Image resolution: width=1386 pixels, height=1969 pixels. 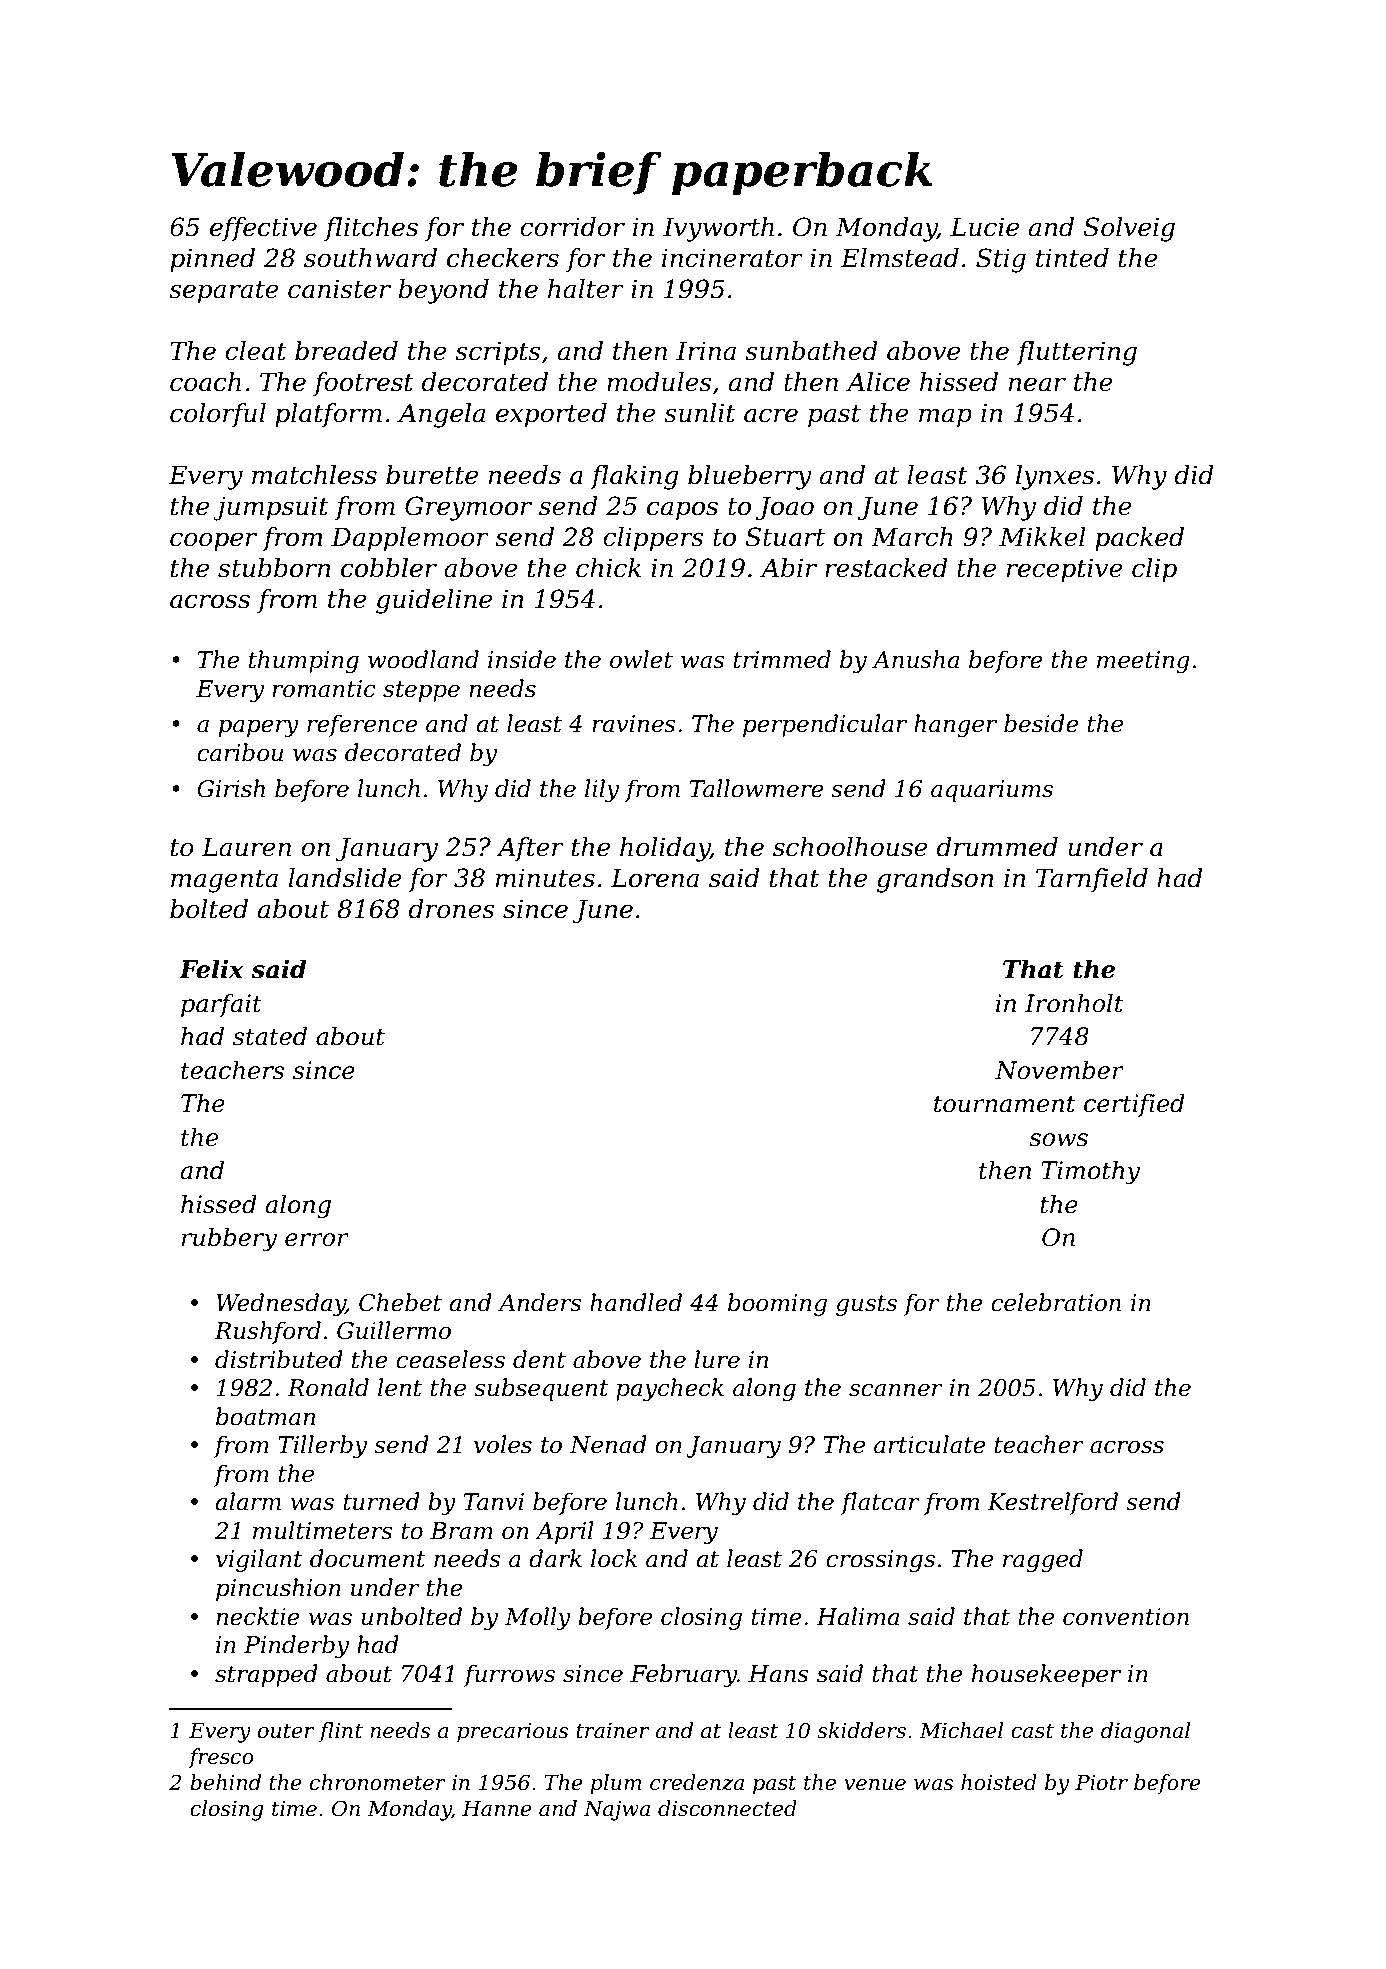 I want to click on stated, so click(x=270, y=1036).
